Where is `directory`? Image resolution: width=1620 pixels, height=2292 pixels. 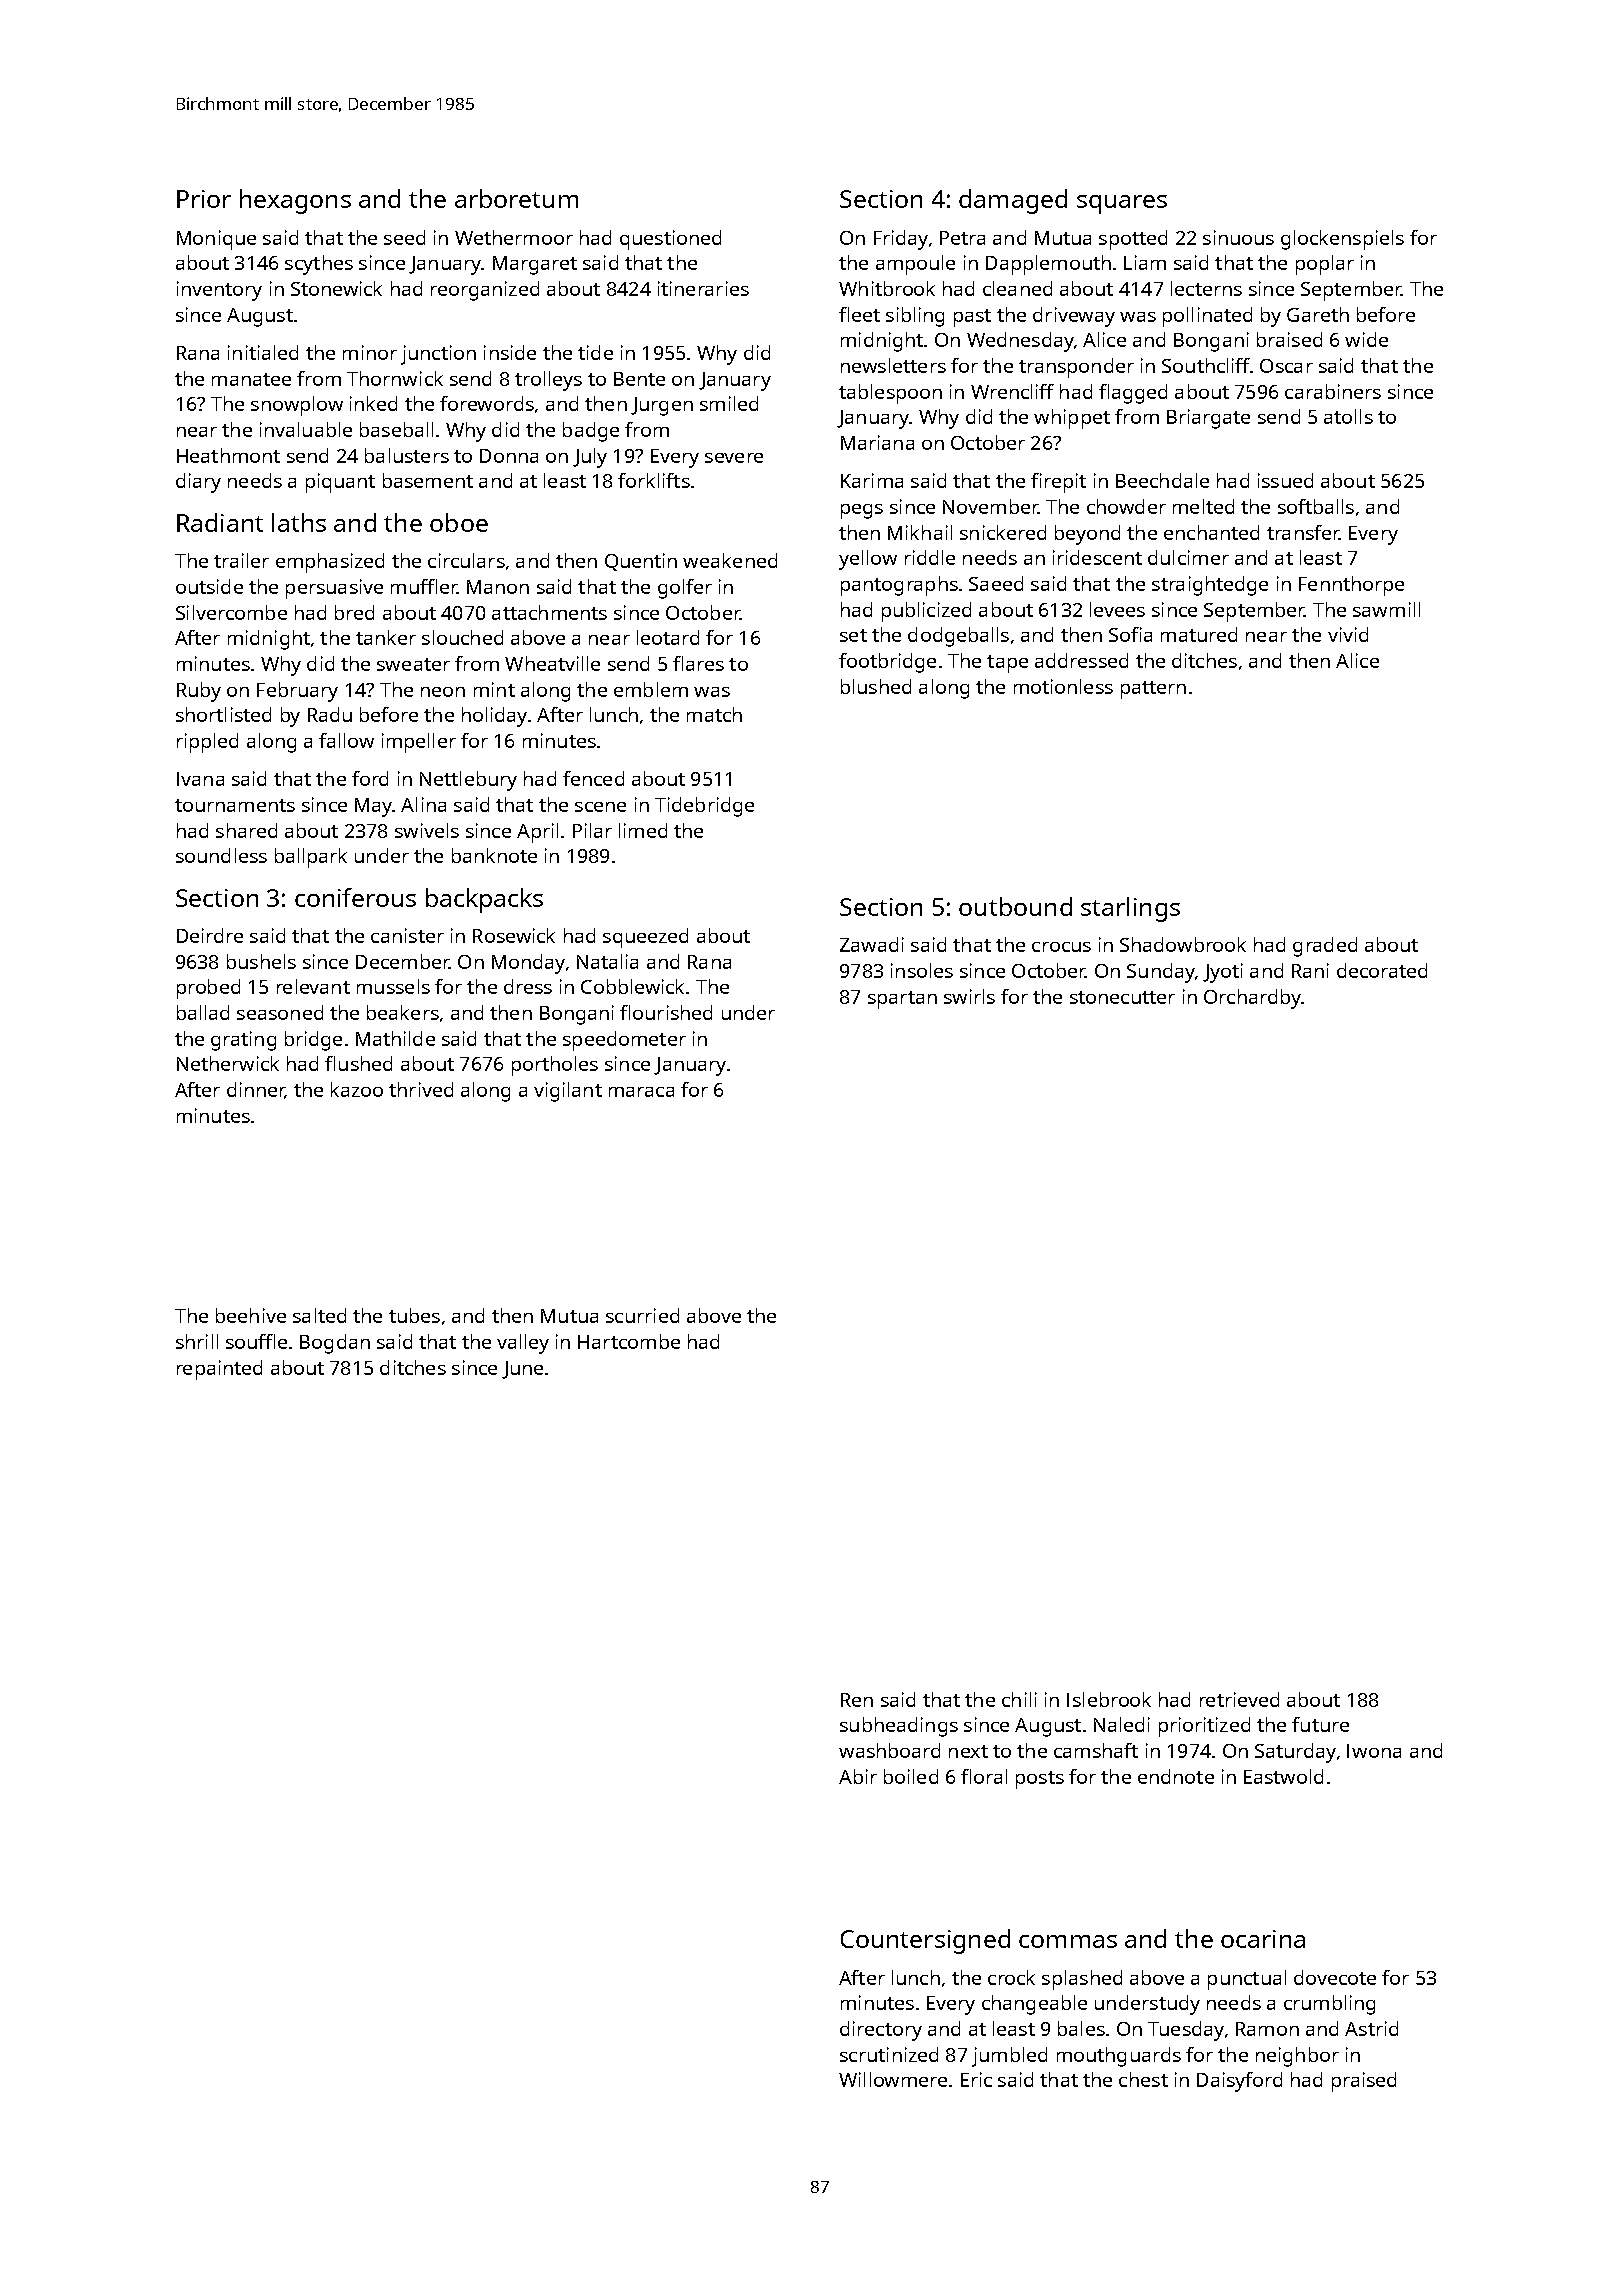
directory is located at coordinates (881, 2031).
